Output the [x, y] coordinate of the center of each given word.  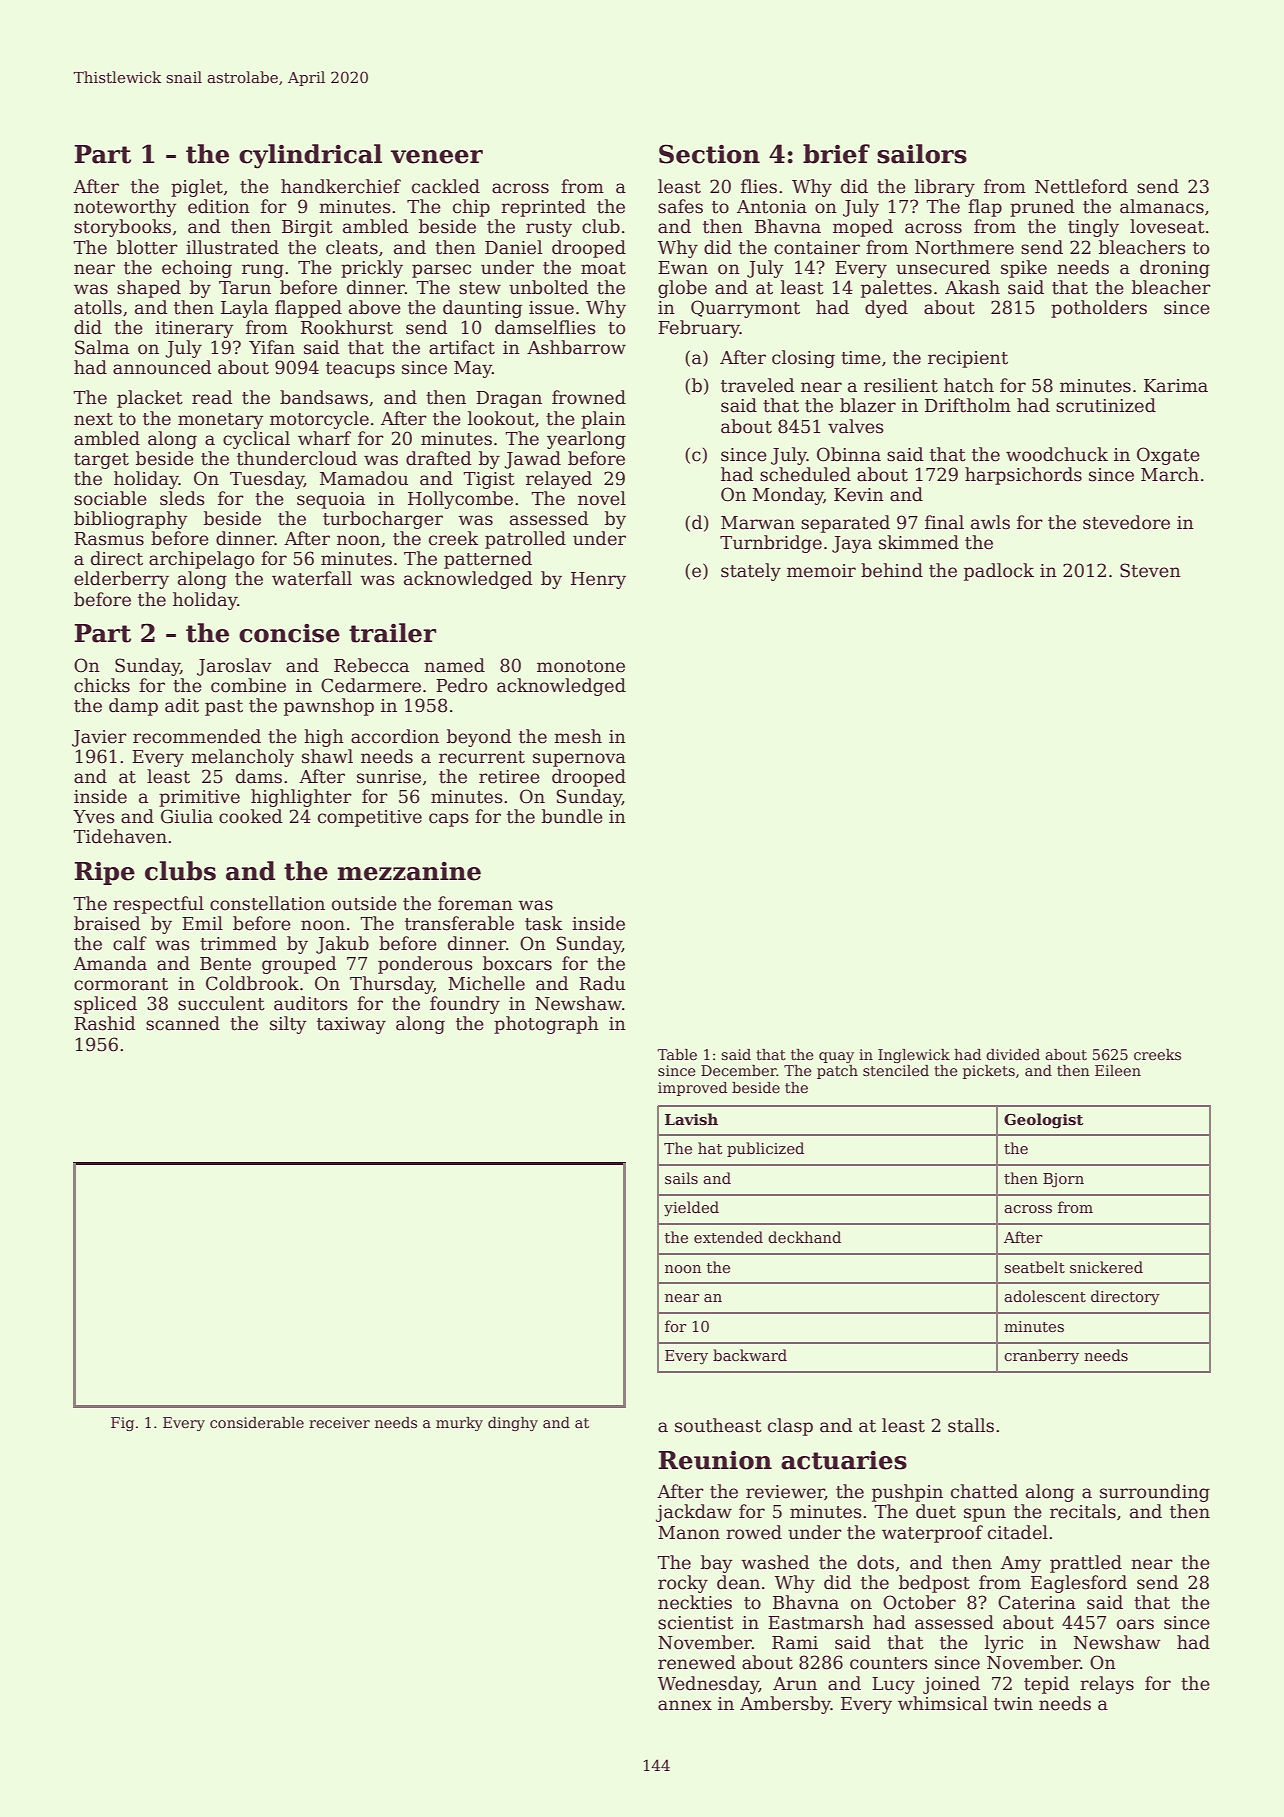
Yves [94, 817]
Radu [602, 983]
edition [219, 206]
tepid [1046, 1685]
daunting [482, 309]
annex [685, 1705]
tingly [1093, 228]
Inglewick [914, 1056]
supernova [579, 760]
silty [288, 1025]
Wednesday [708, 1685]
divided [1013, 1054]
